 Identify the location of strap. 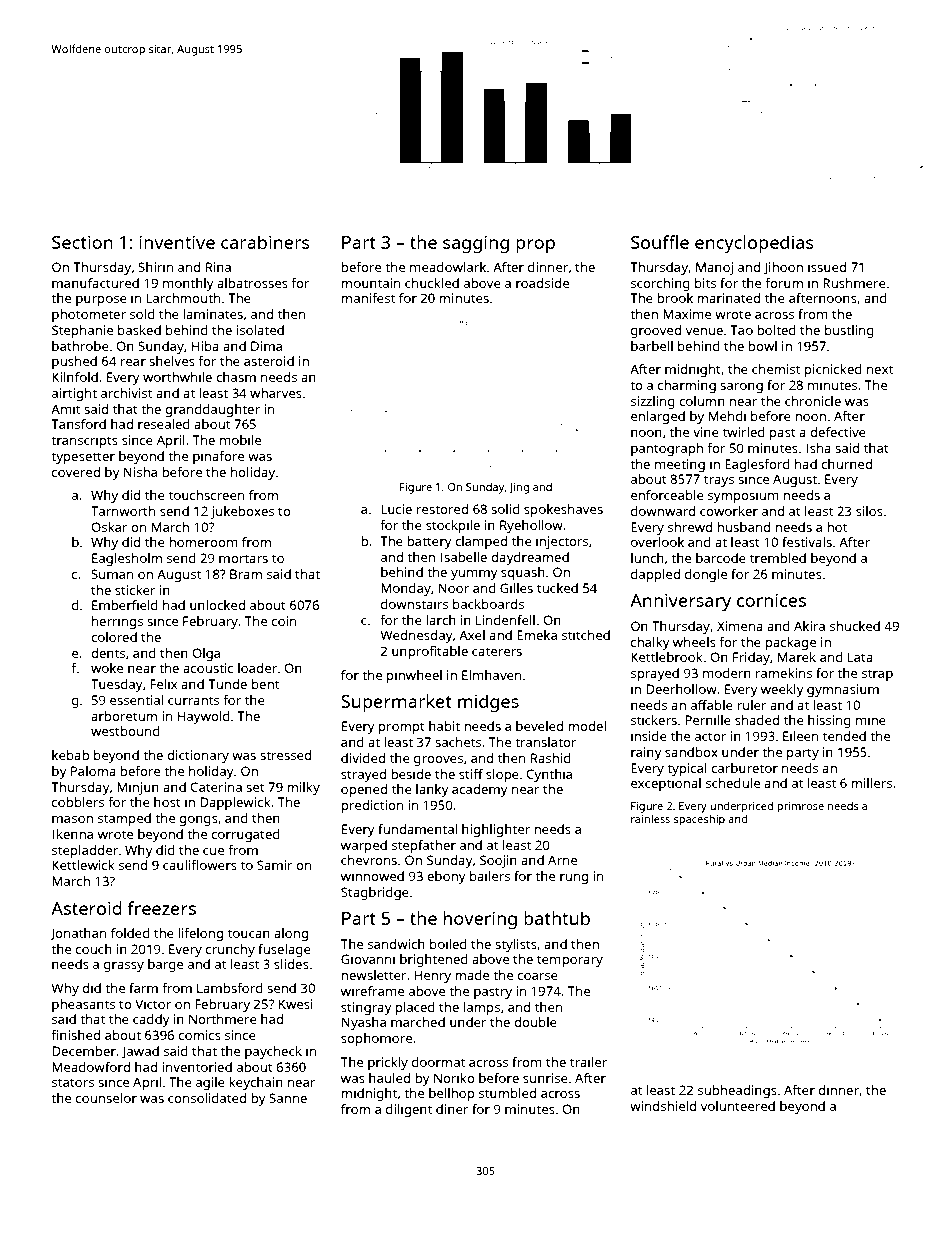
(877, 675).
